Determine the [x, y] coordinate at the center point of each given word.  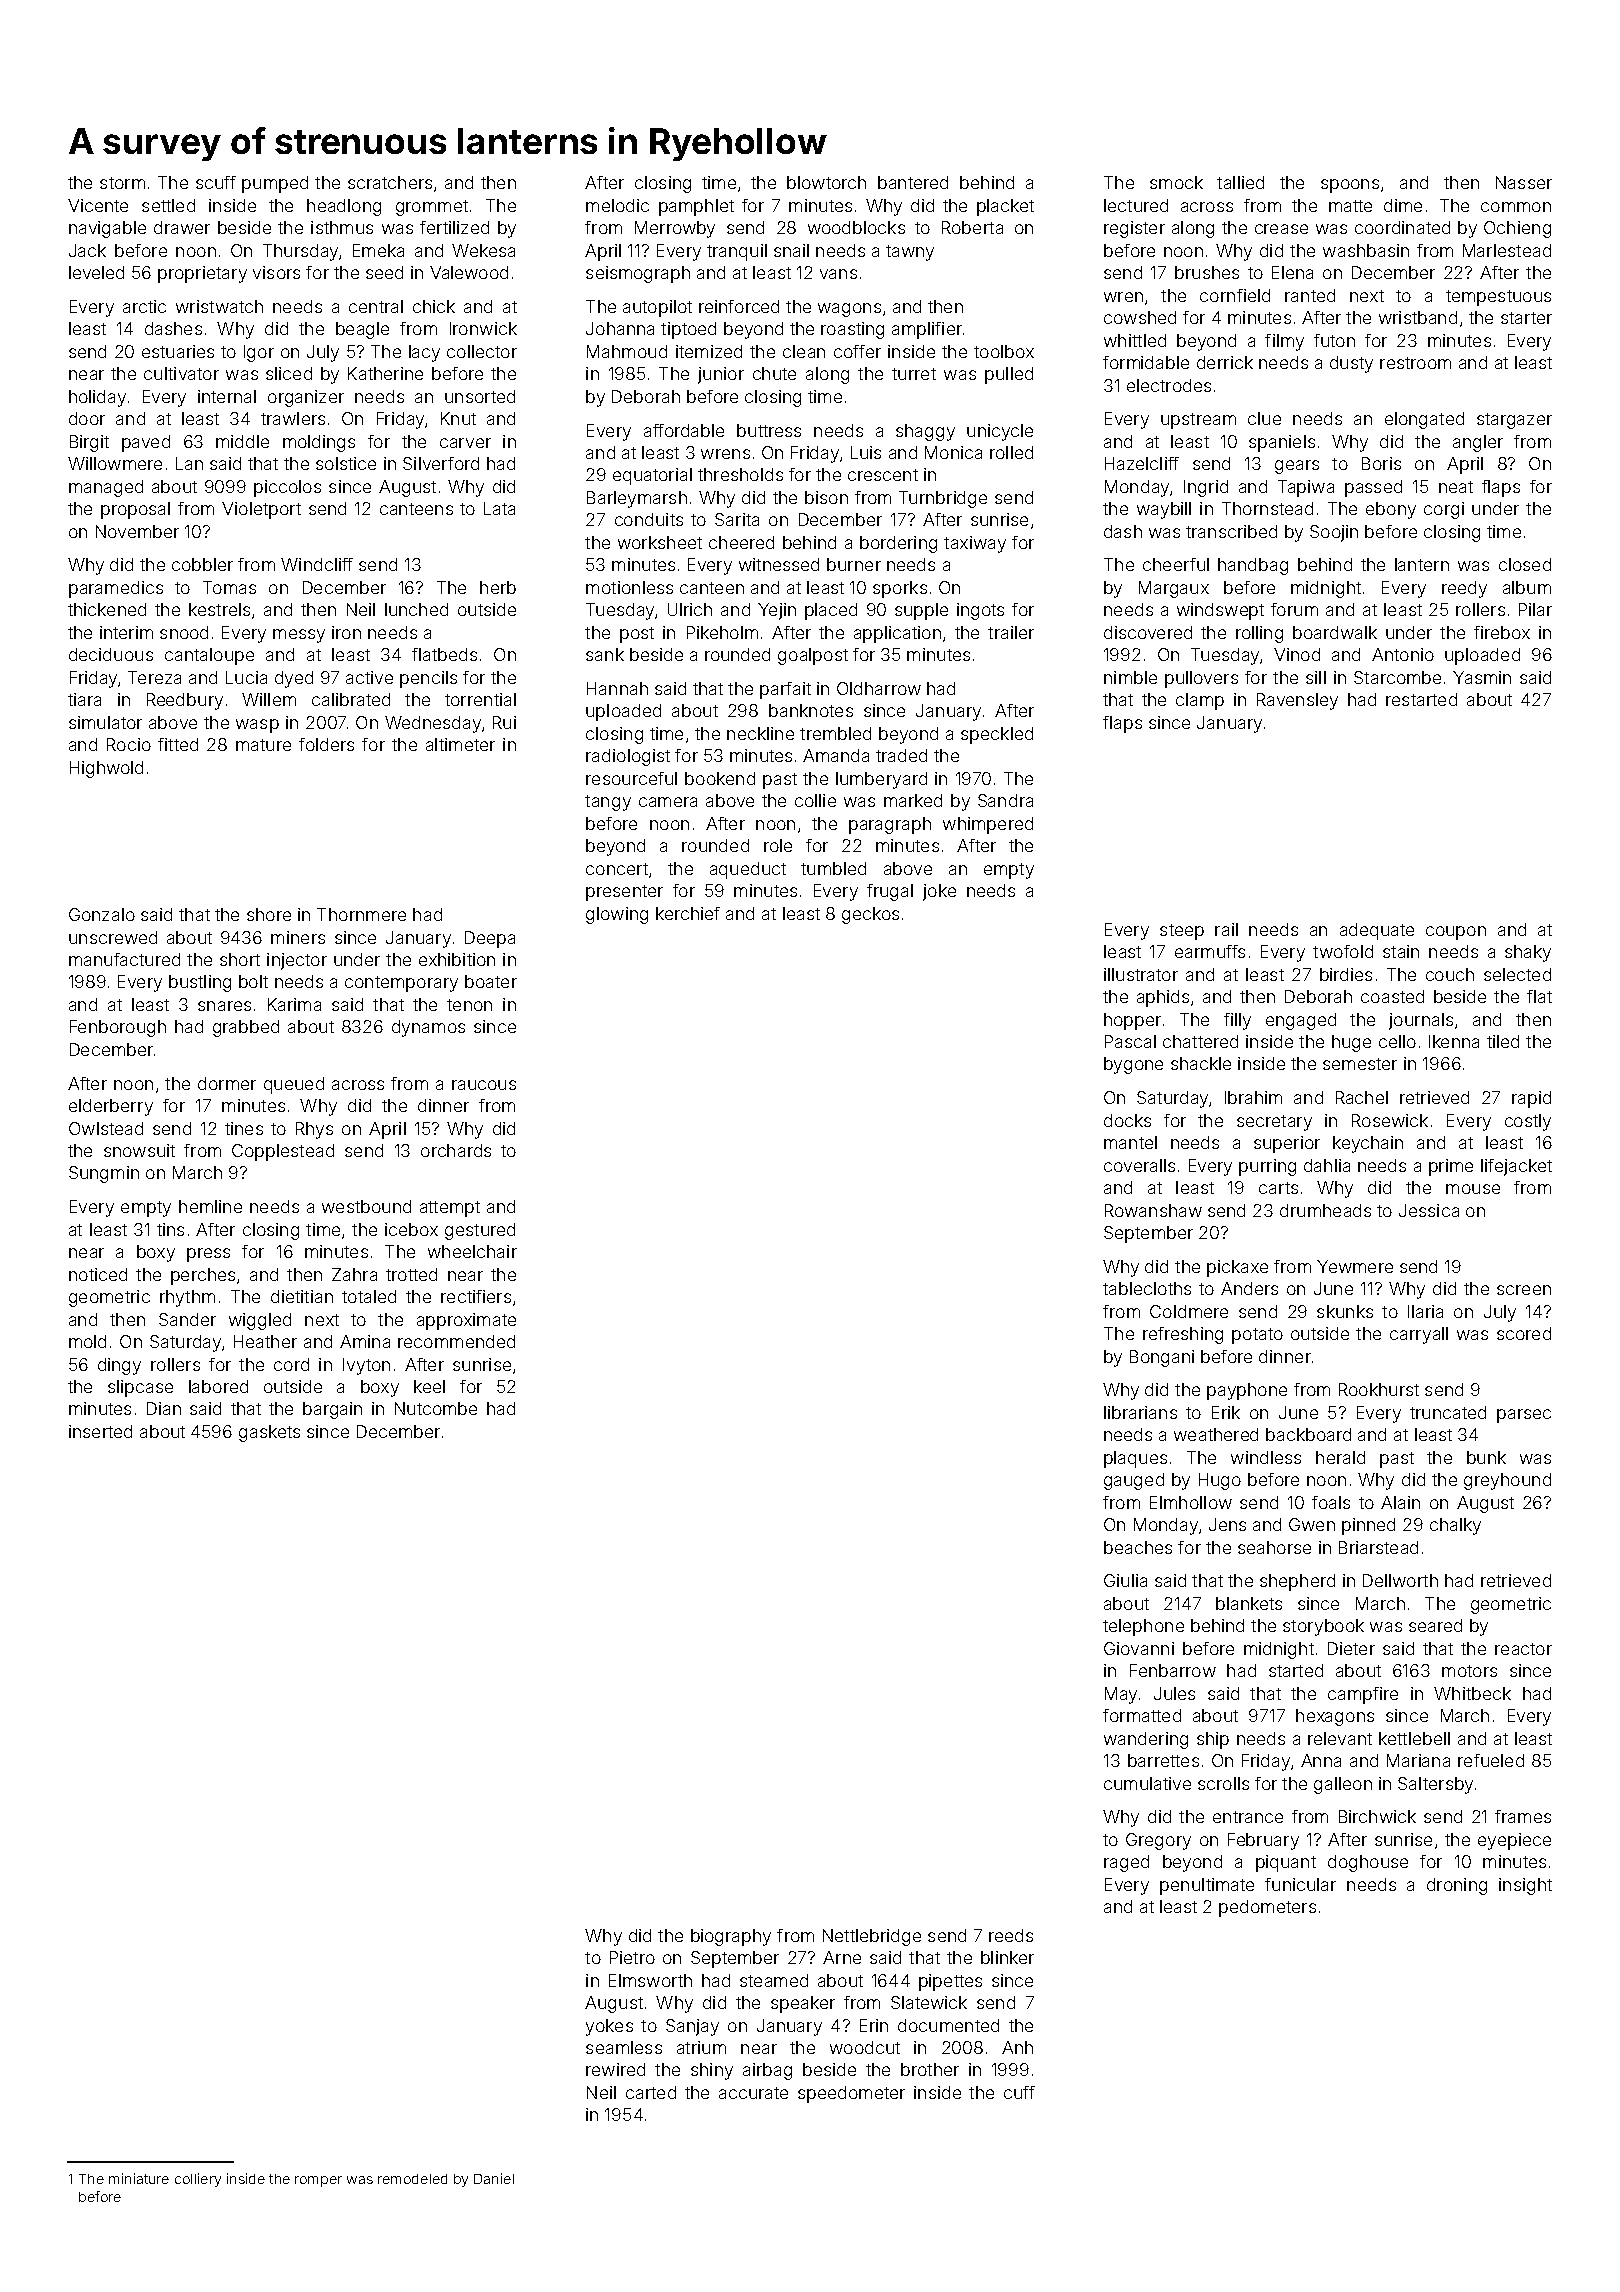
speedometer [851, 2094]
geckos [870, 915]
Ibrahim [1253, 1097]
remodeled [412, 2179]
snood [184, 632]
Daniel [494, 2178]
